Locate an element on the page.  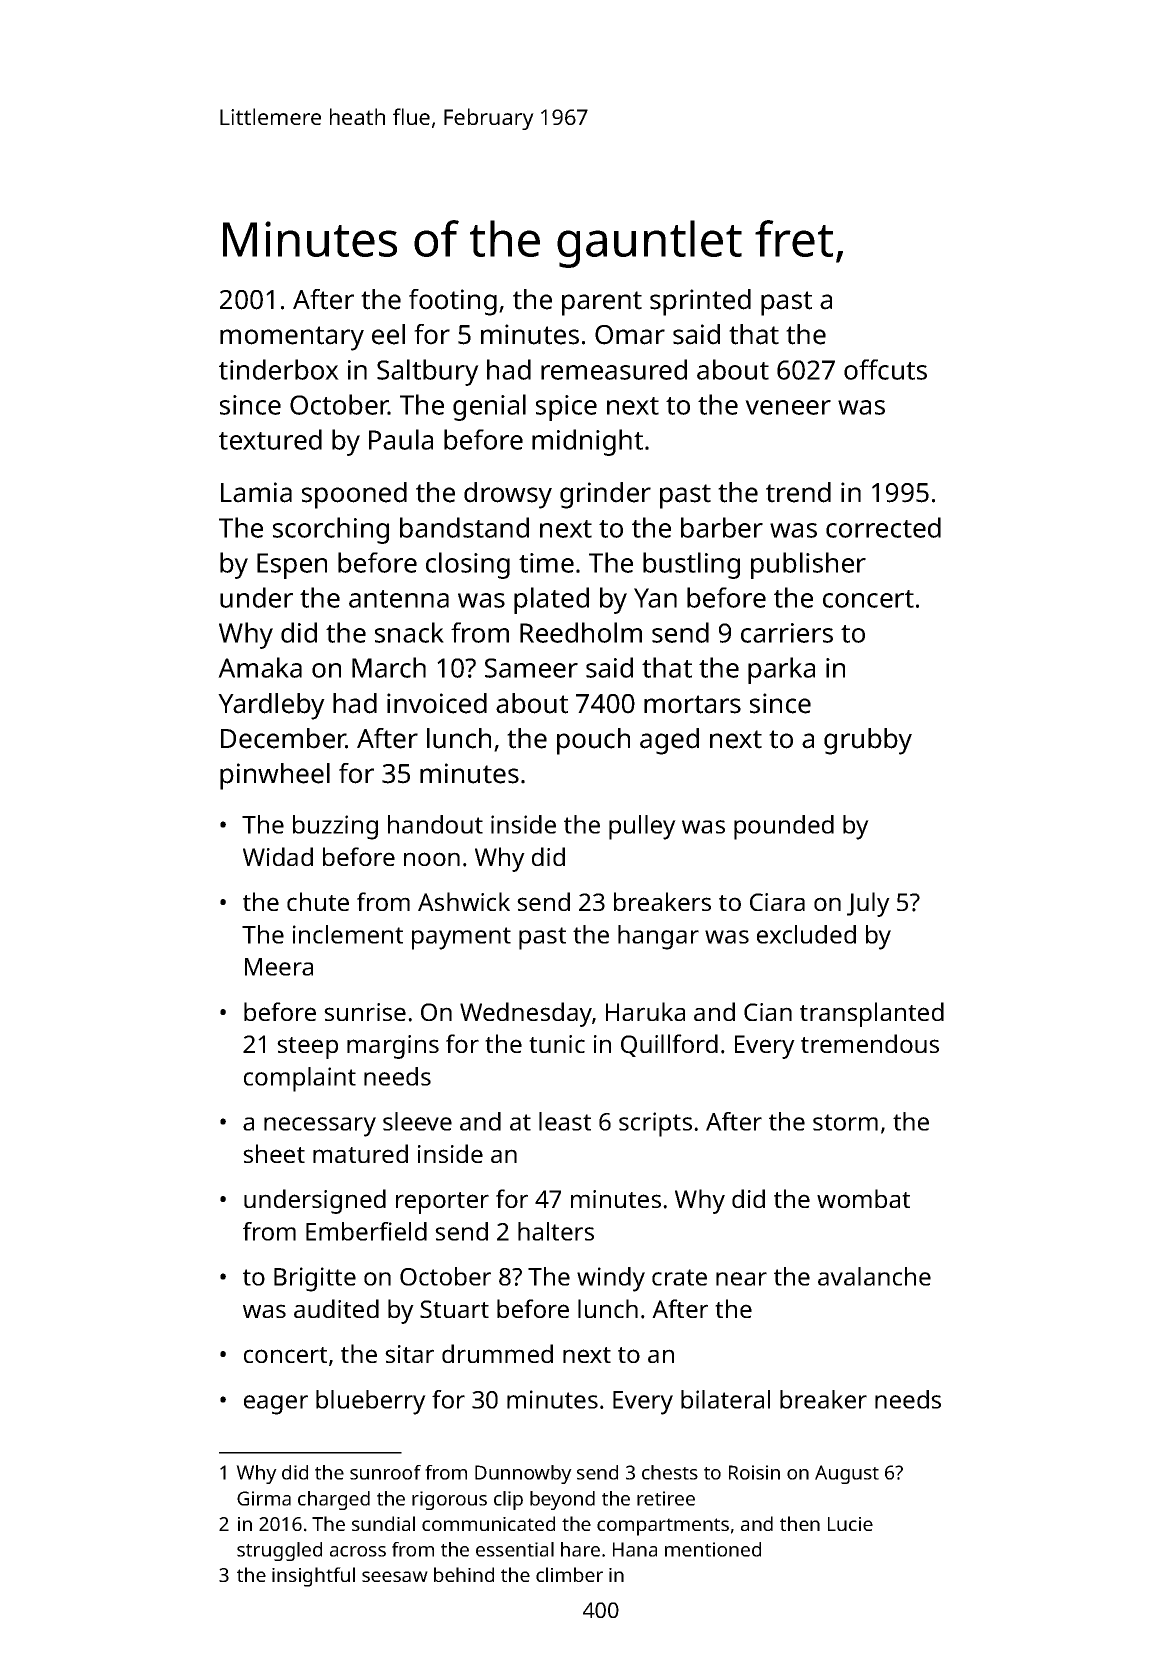
corrected is located at coordinates (883, 527).
